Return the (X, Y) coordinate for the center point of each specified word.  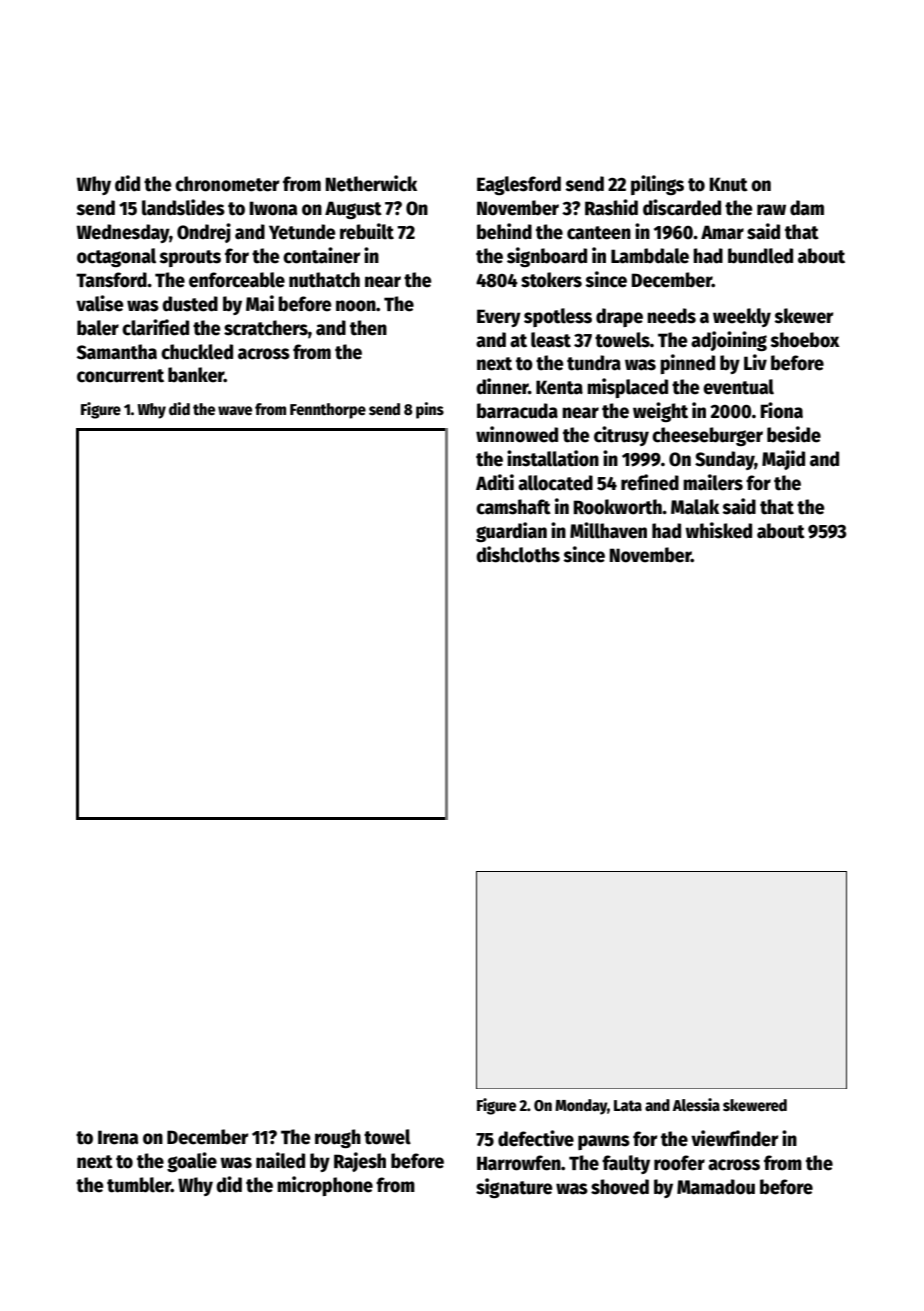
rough (338, 1138)
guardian (511, 532)
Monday (581, 1107)
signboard (547, 257)
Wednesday (123, 233)
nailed (280, 1160)
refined (650, 482)
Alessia (696, 1105)
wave (235, 410)
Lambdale (650, 256)
